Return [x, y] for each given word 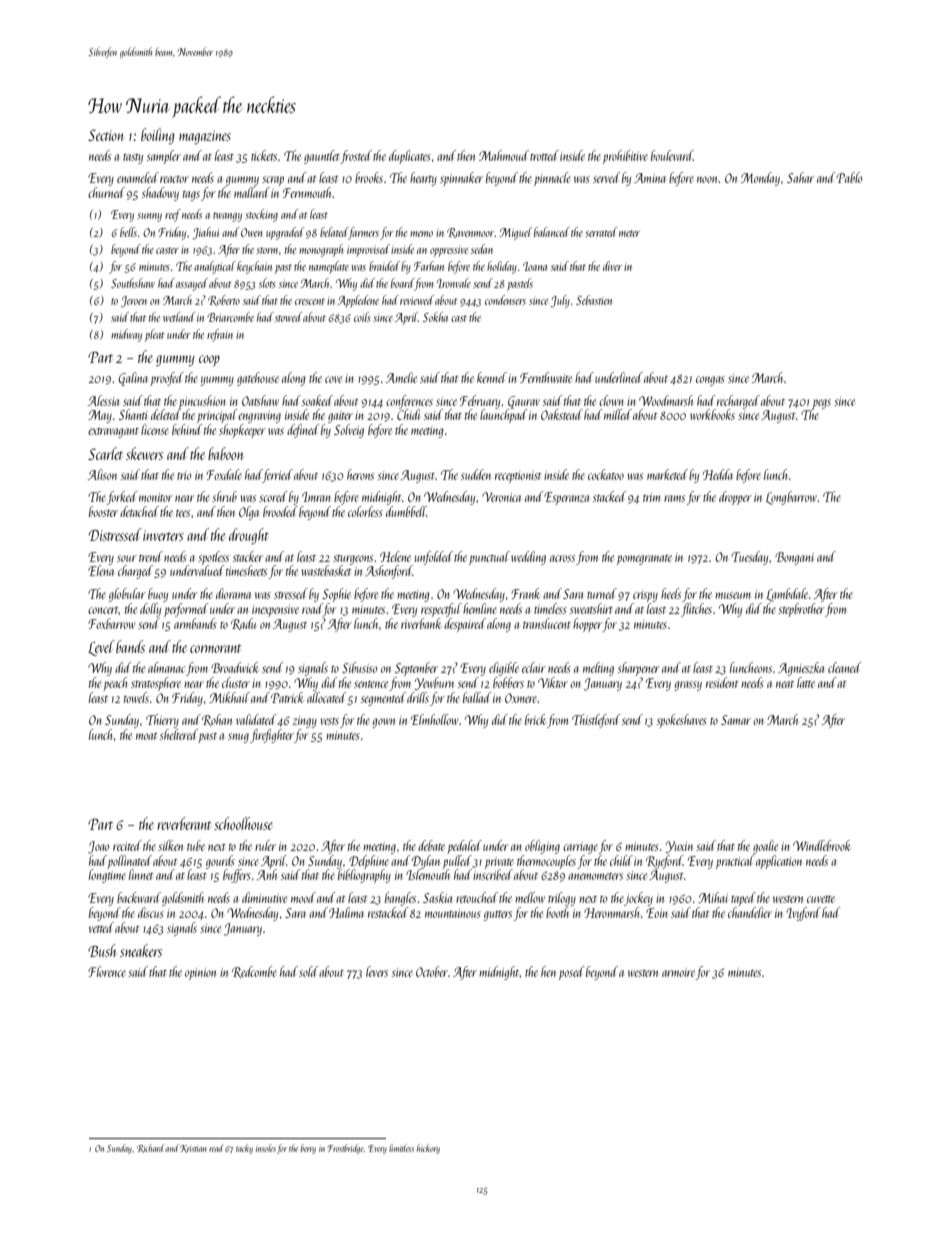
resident [722, 682]
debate [431, 845]
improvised [368, 250]
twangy [227, 217]
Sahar [800, 177]
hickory [428, 1149]
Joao [98, 847]
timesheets [246, 570]
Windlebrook [821, 845]
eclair [534, 667]
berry [308, 1149]
